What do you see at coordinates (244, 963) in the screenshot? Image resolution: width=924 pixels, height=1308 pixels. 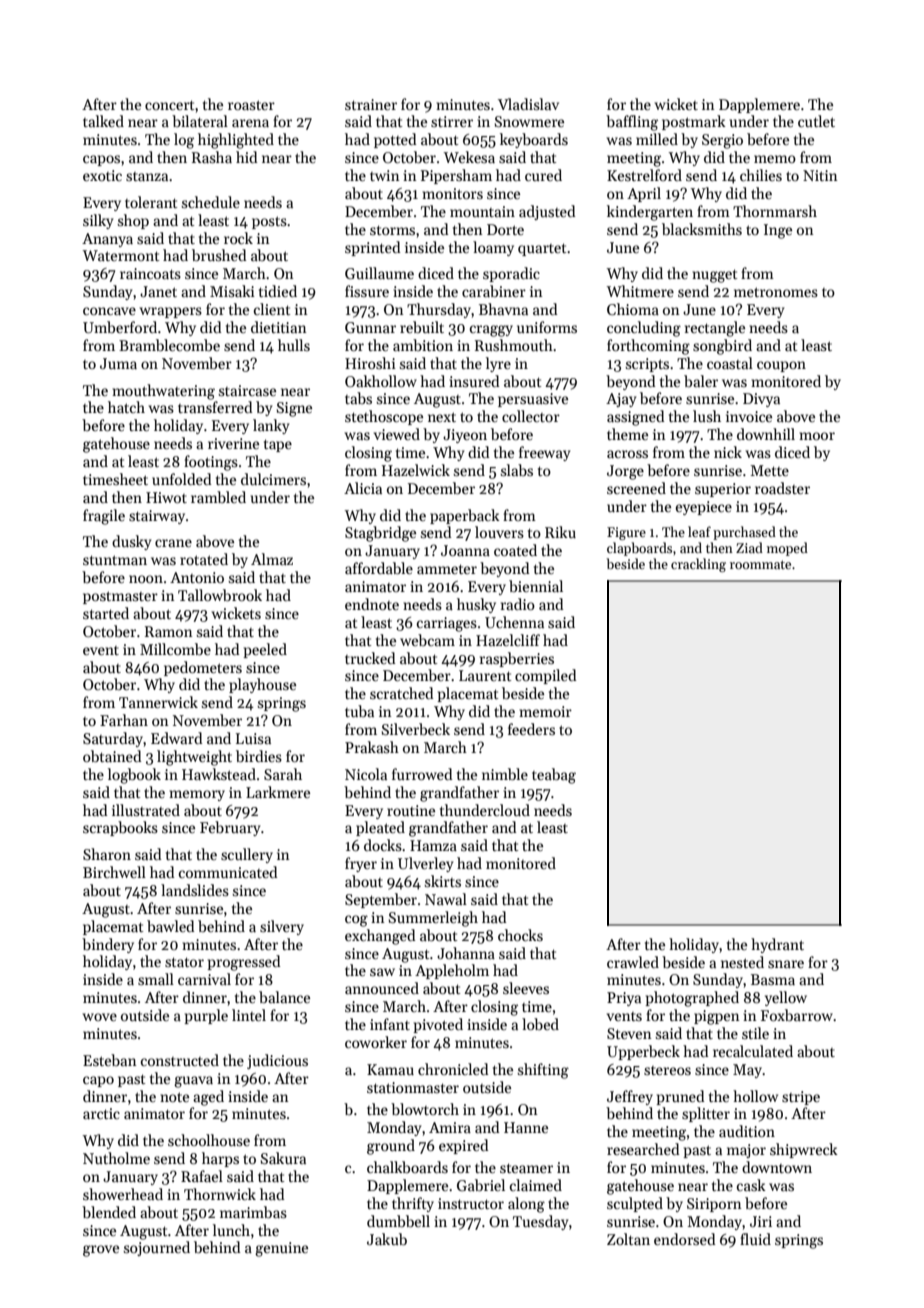 I see `progressed` at bounding box center [244, 963].
